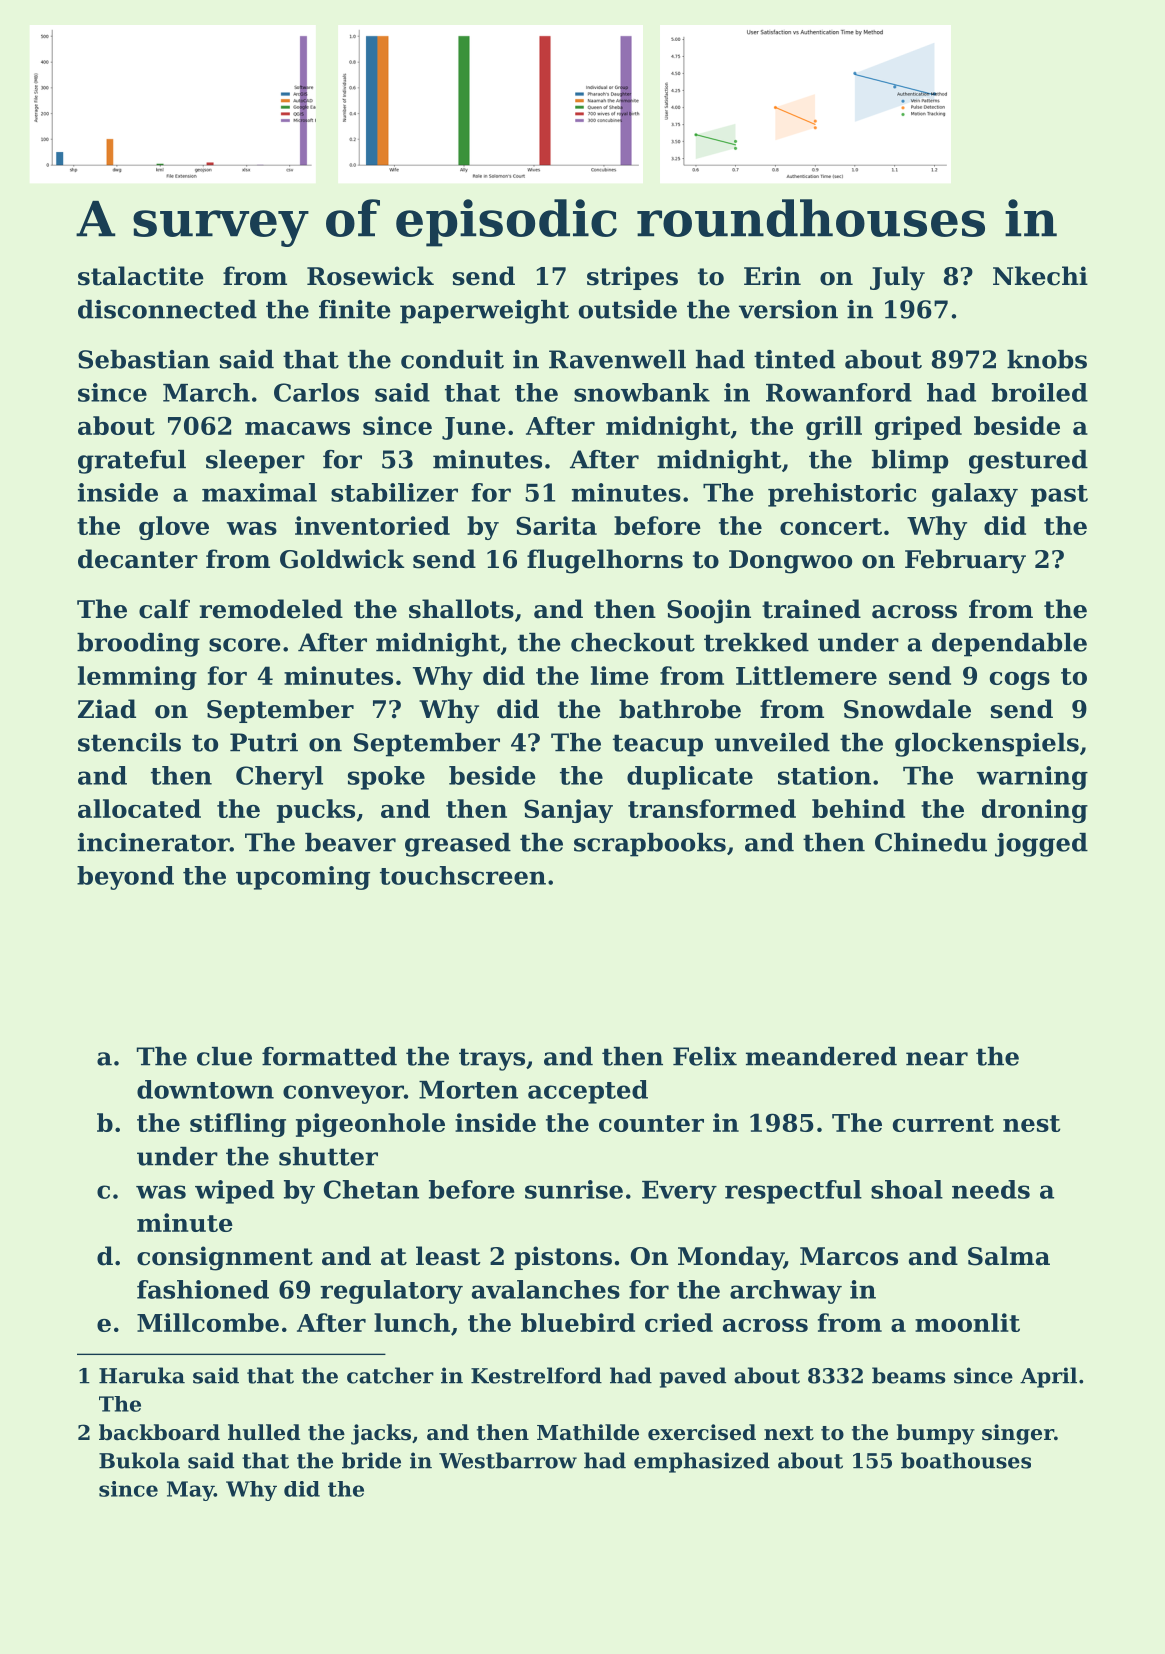 Image resolution: width=1165 pixels, height=1654 pixels. Describe the element at coordinates (205, 1089) in the document. I see `downtown` at that location.
